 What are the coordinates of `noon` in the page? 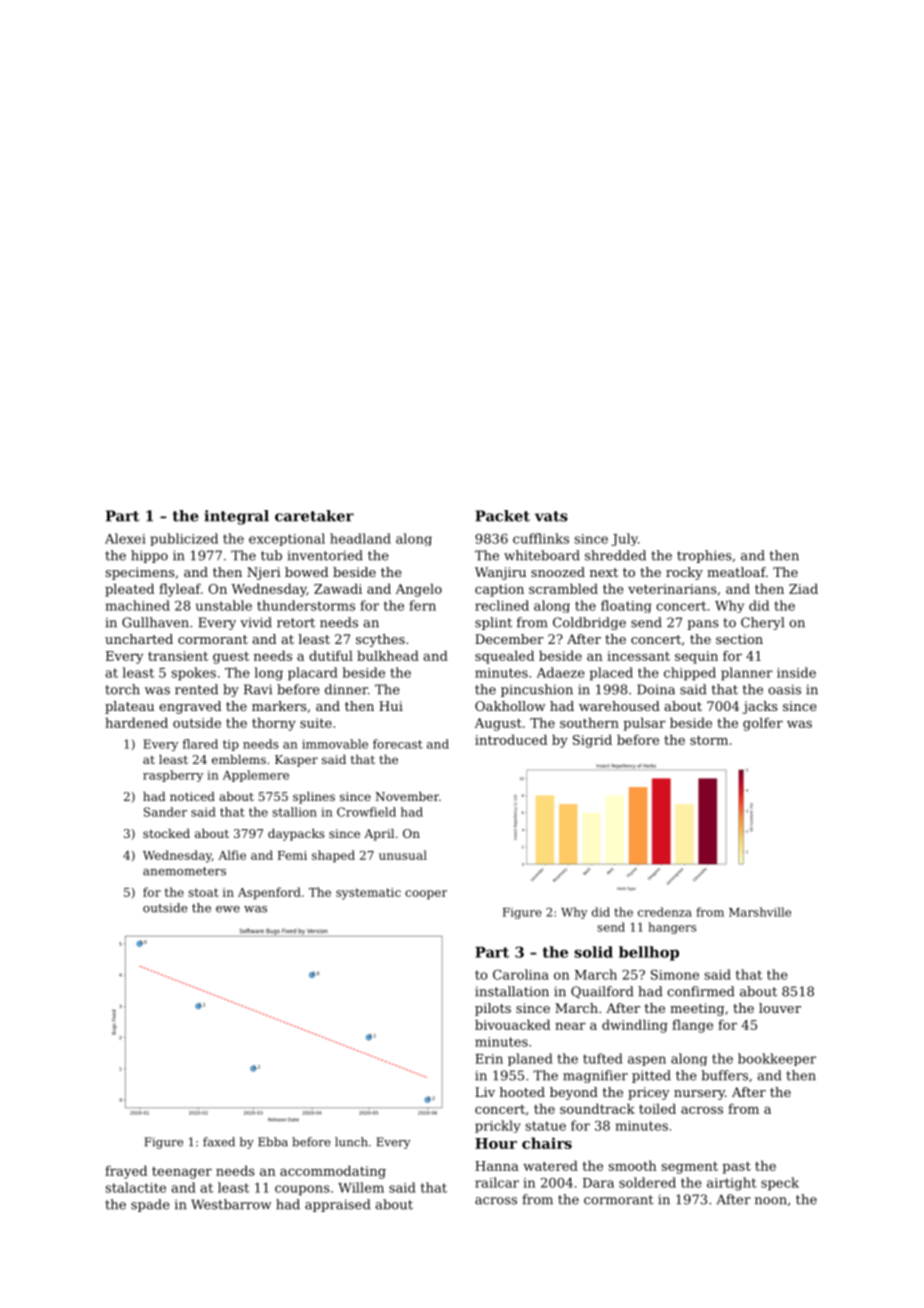 It's located at (771, 1201).
